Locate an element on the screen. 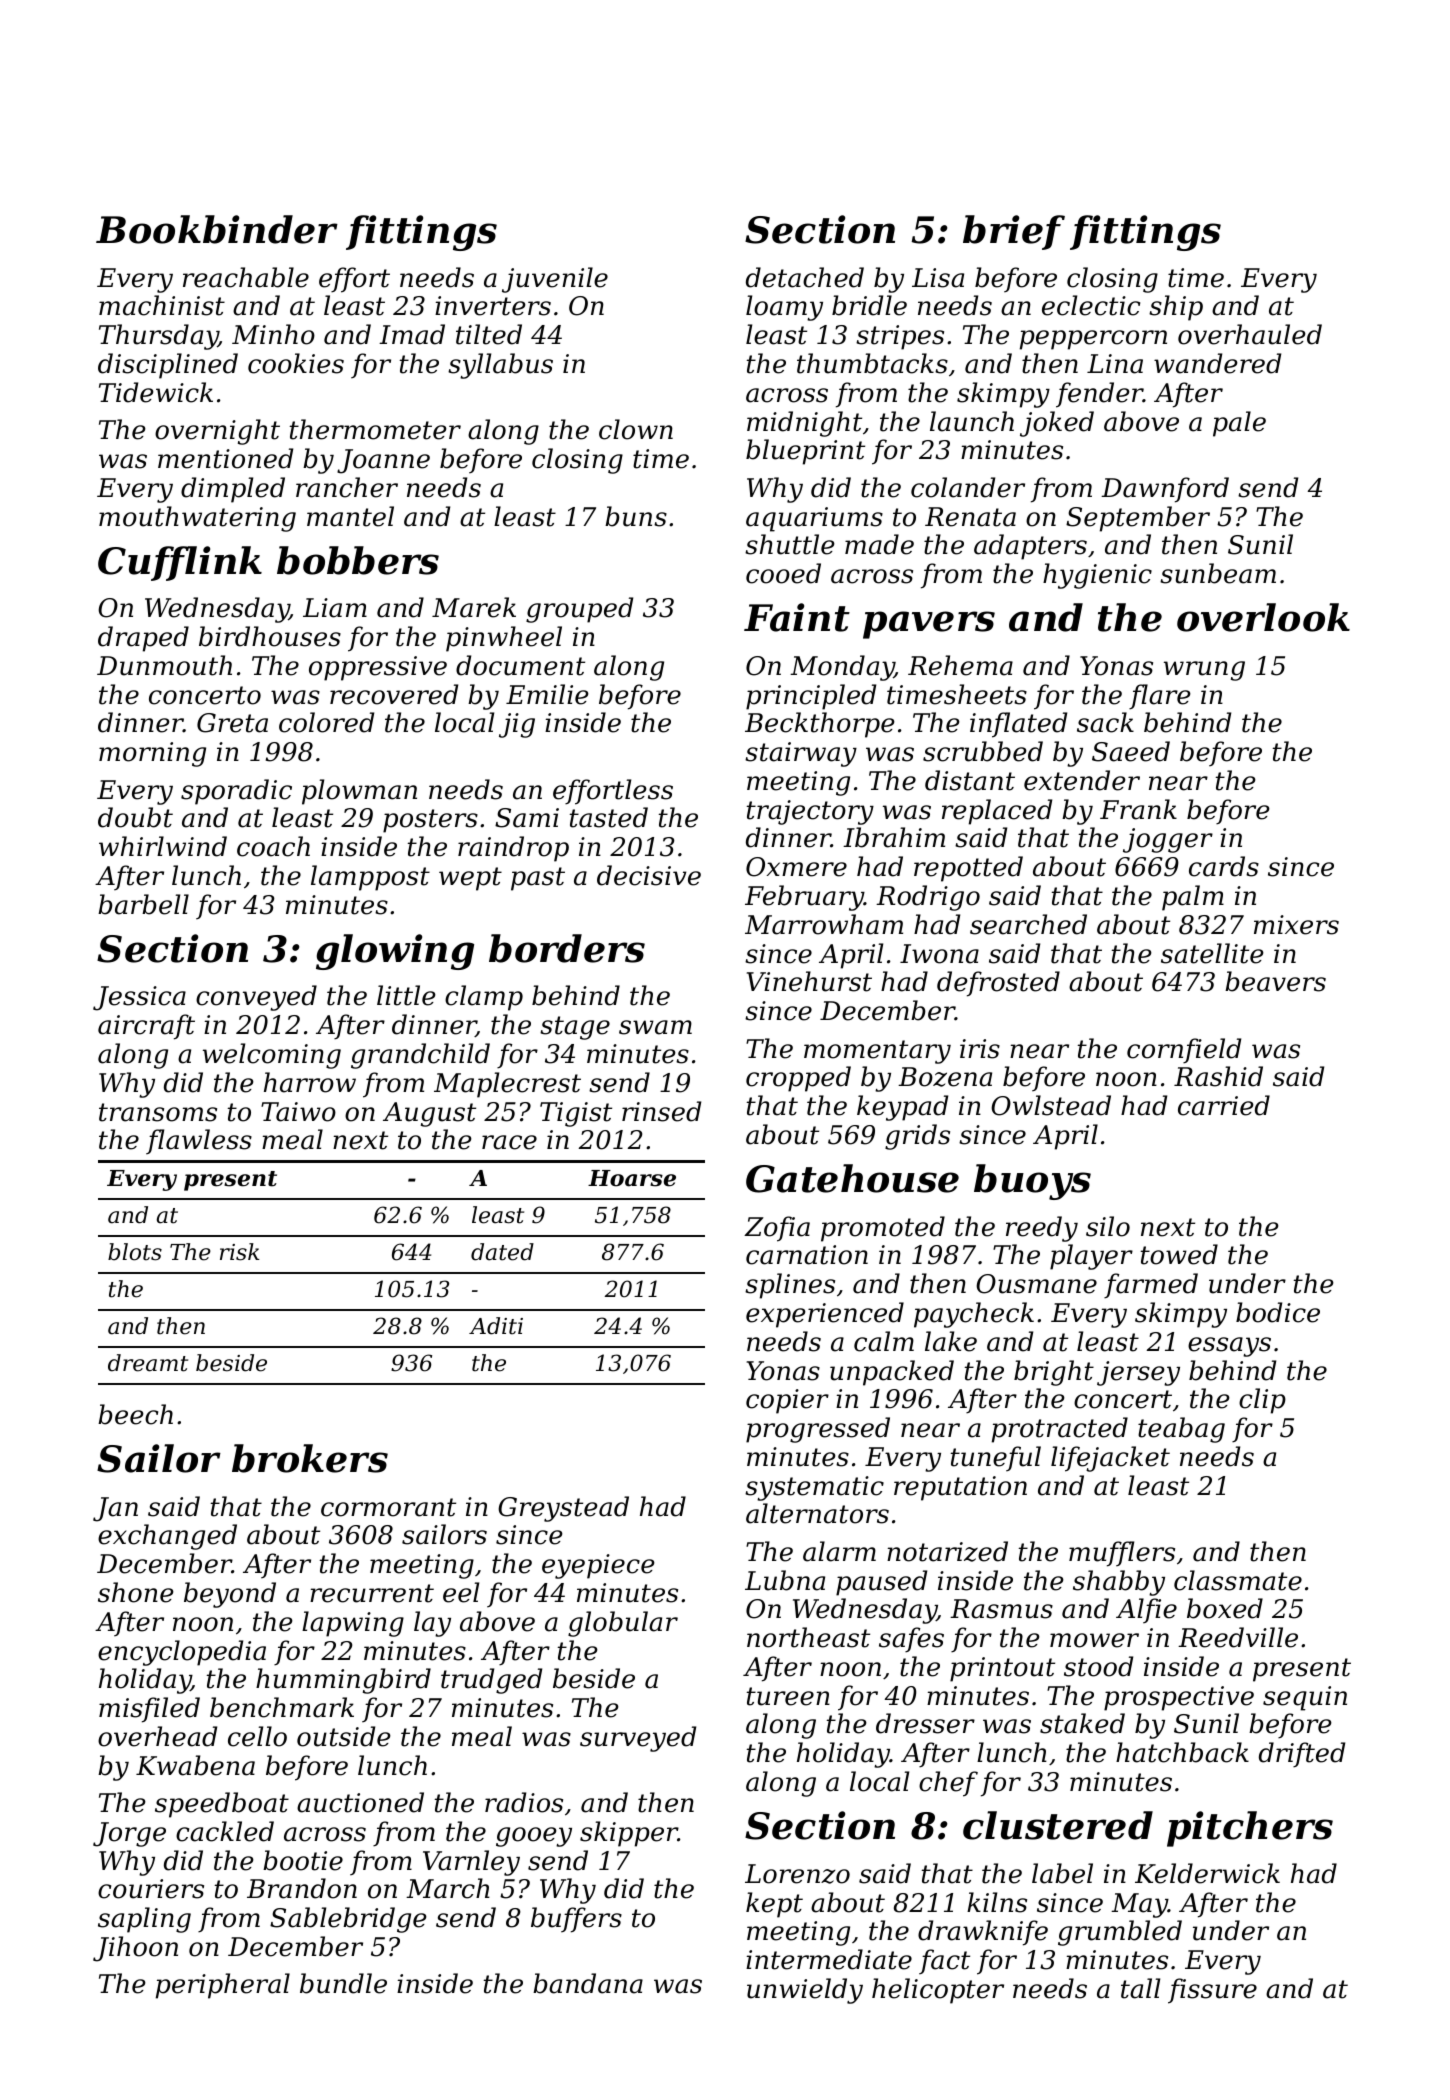  Owlstead is located at coordinates (1051, 1105).
